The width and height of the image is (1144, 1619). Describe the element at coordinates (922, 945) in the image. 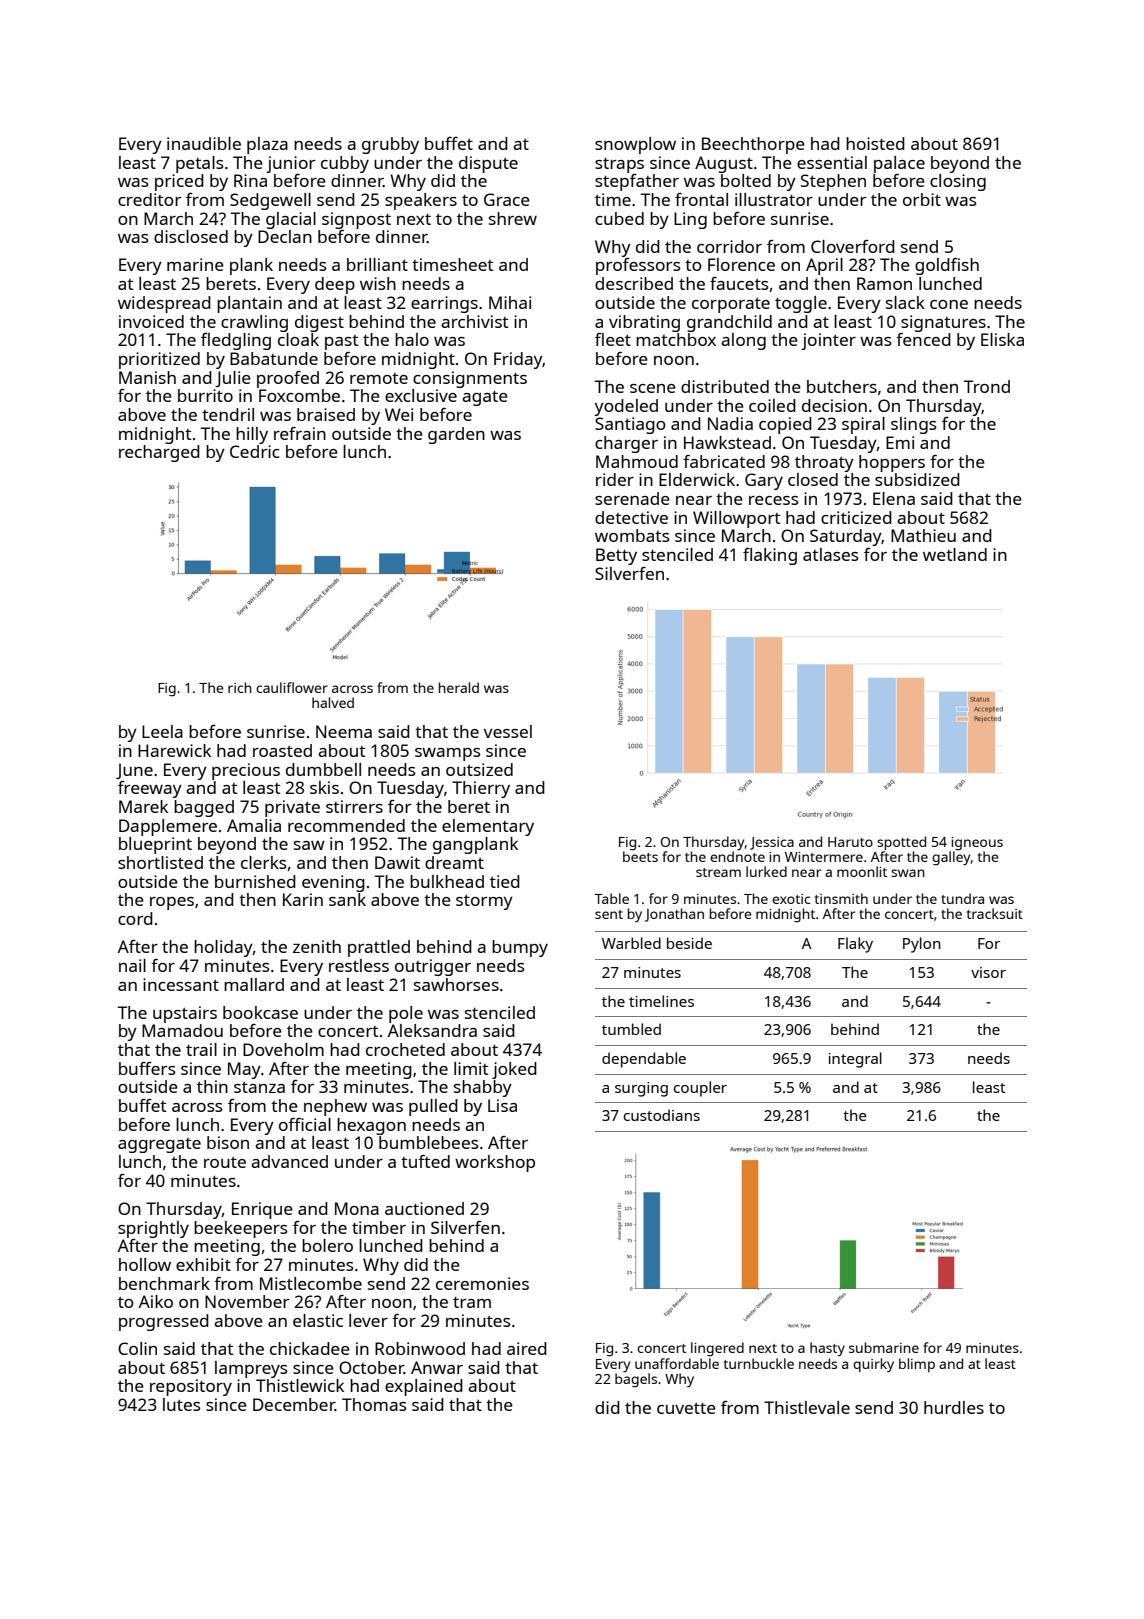

I see `Pylon` at that location.
